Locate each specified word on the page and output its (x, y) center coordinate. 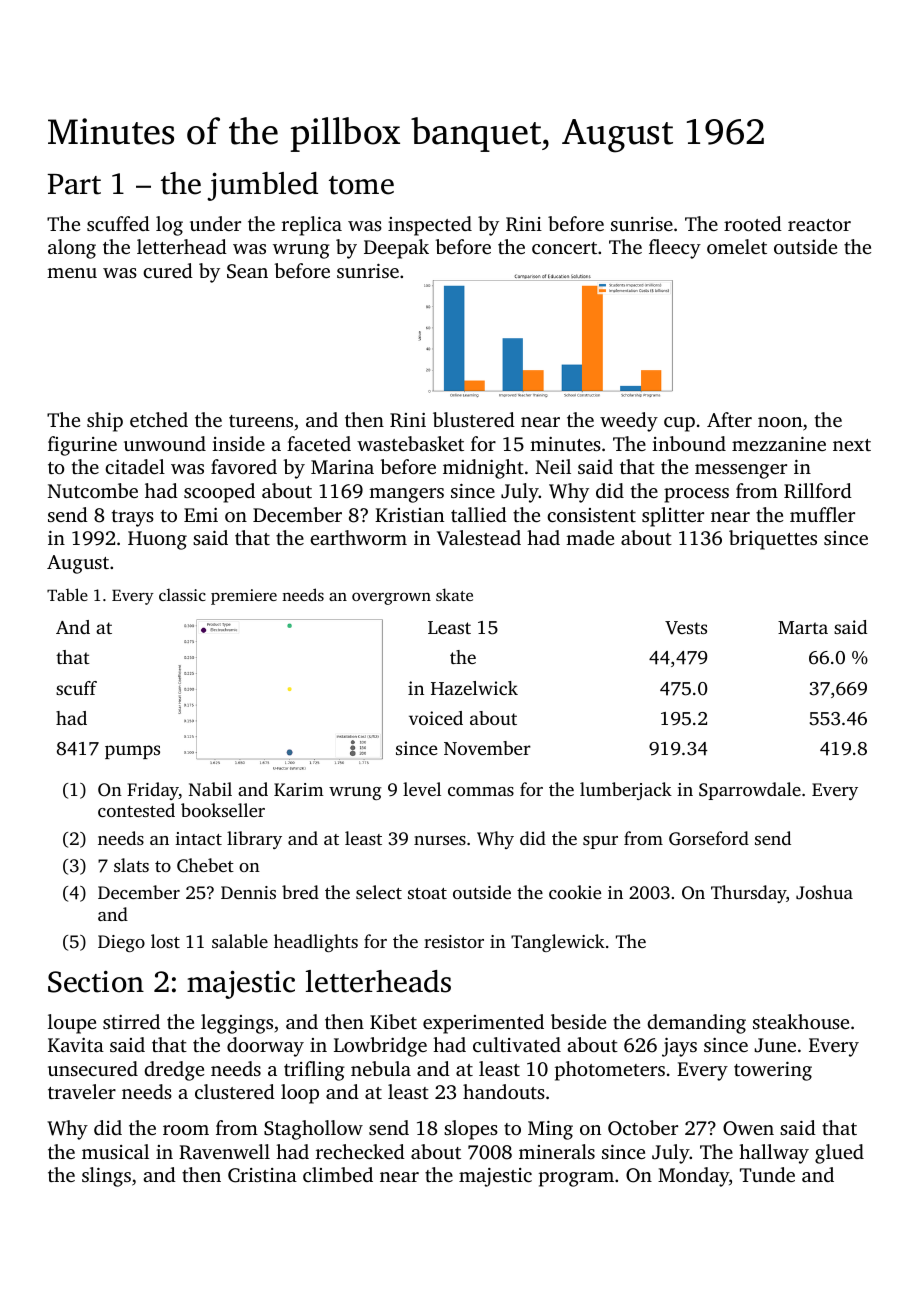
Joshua (824, 892)
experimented (483, 1024)
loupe (72, 1024)
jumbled (262, 186)
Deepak (396, 249)
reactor (819, 225)
